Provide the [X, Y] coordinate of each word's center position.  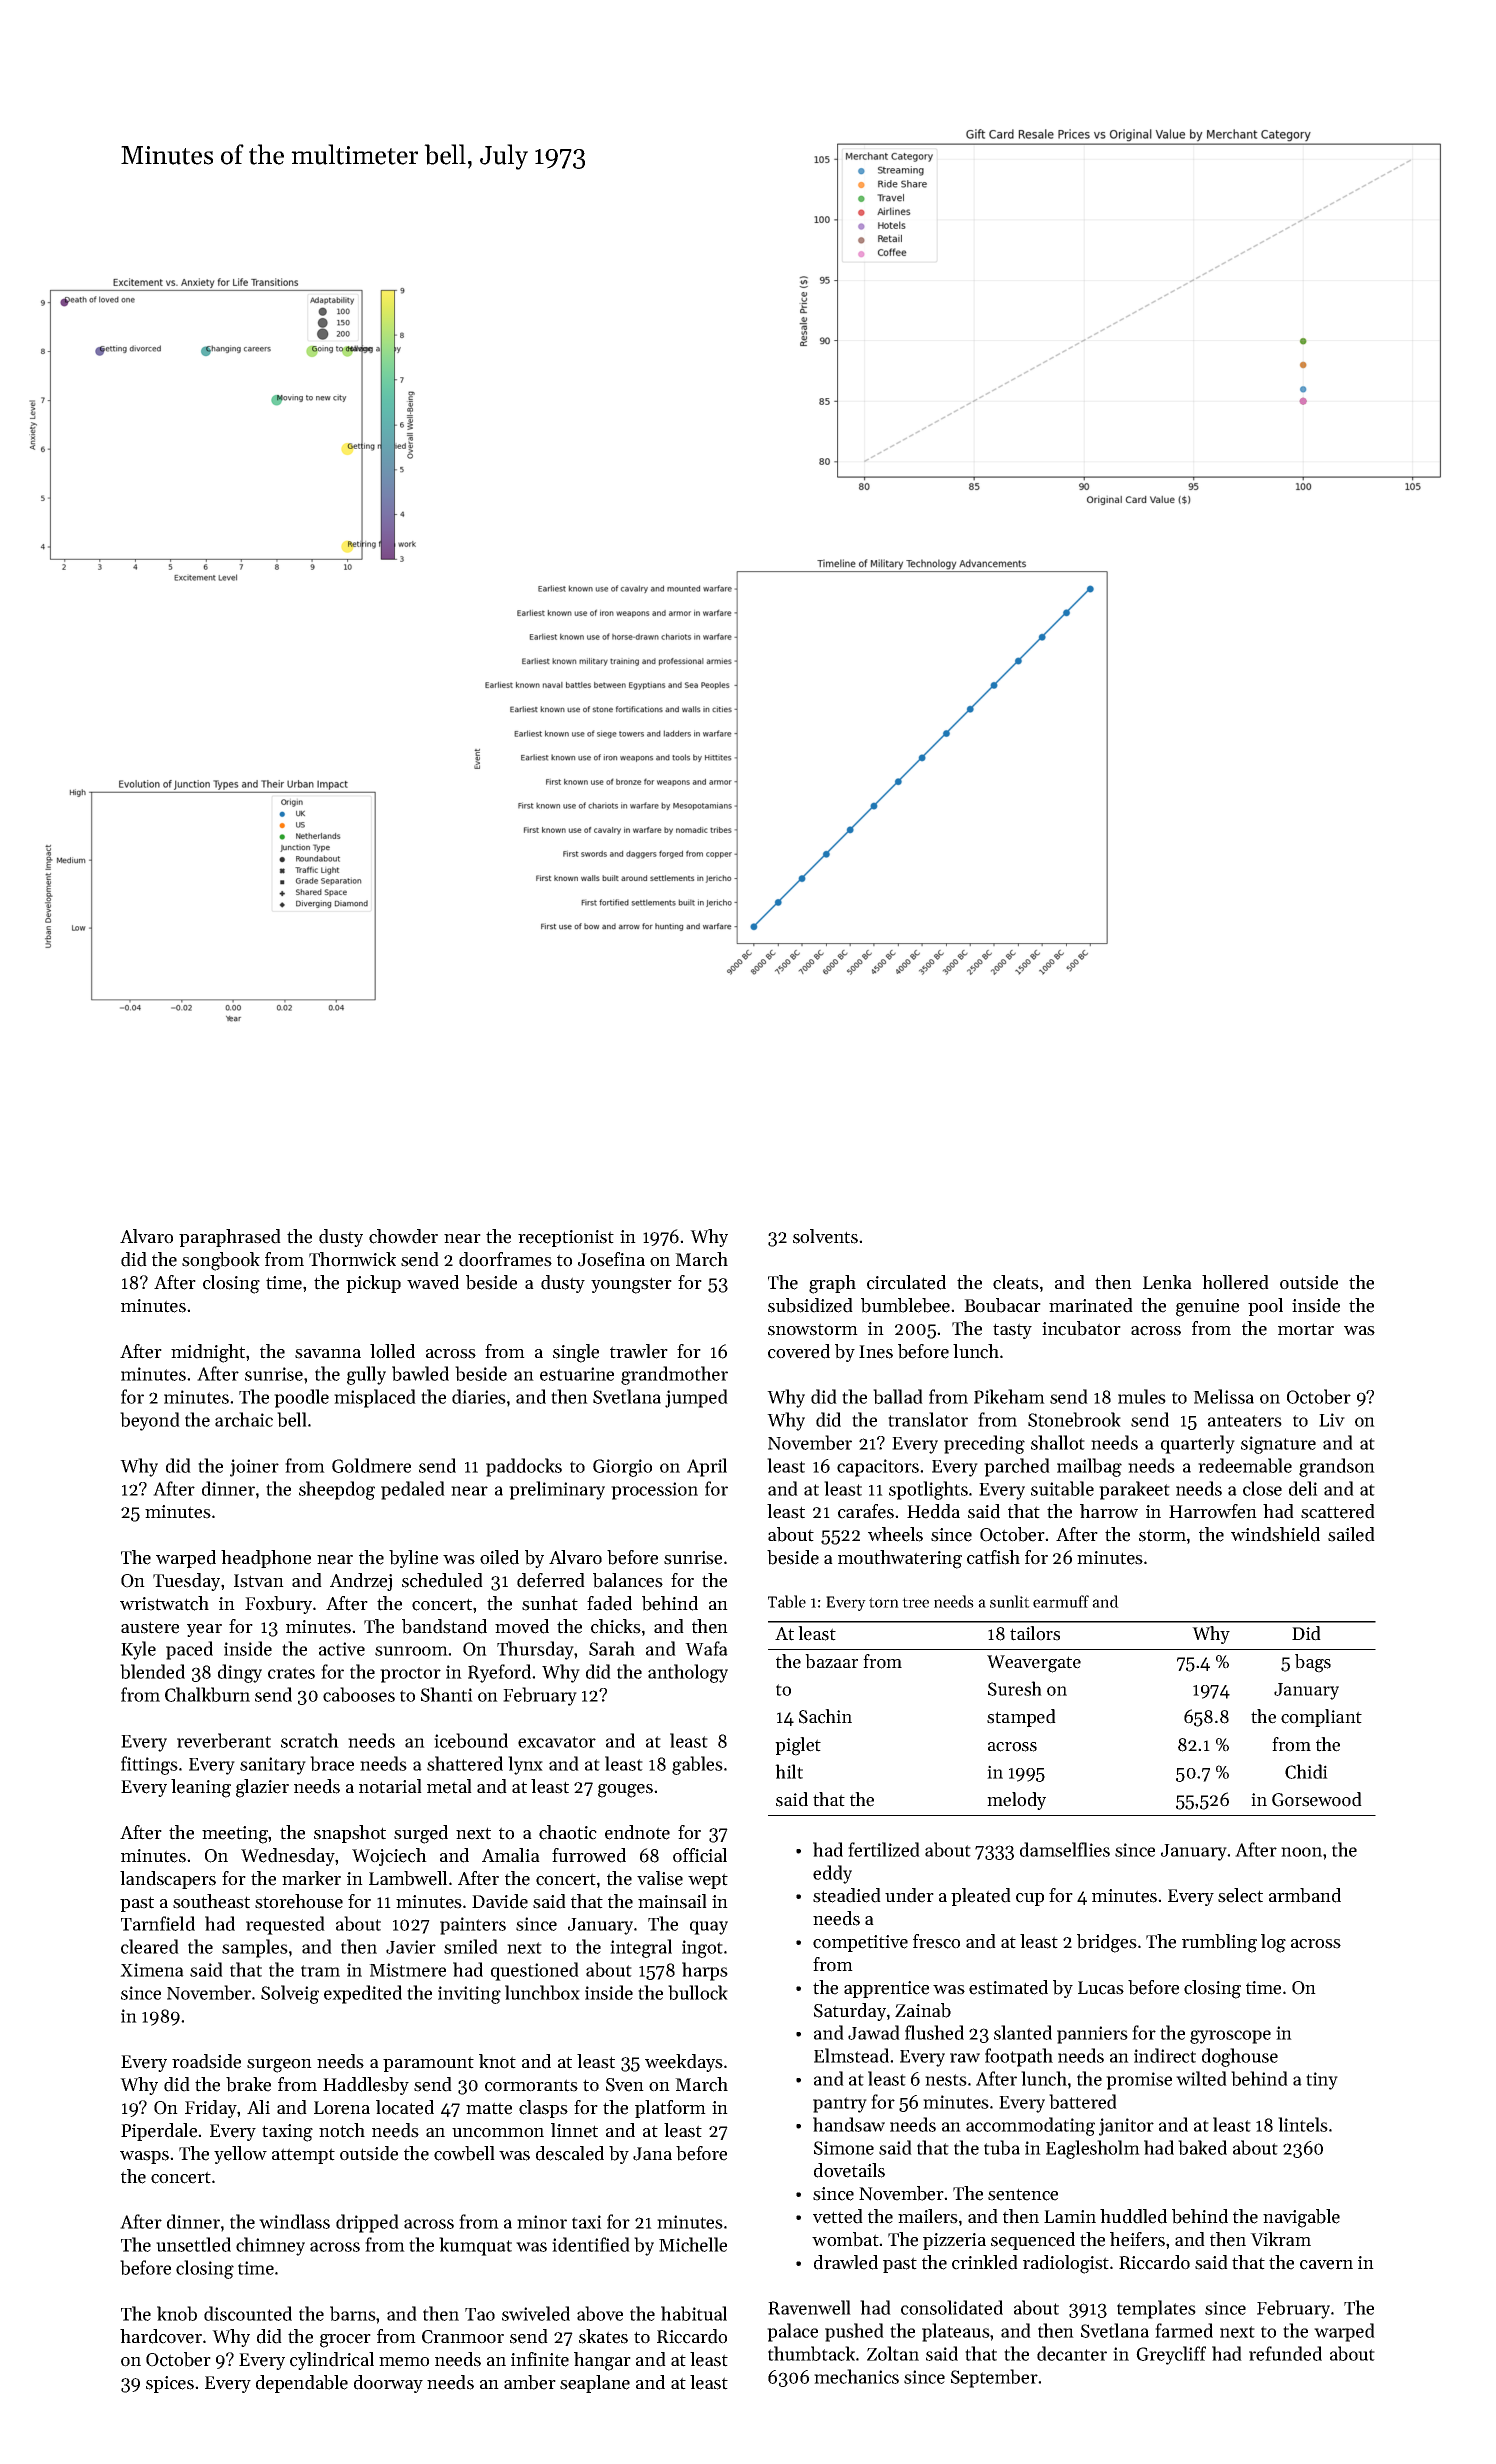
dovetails [849, 2170]
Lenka [1167, 1282]
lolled [392, 1351]
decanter [1072, 2353]
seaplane [595, 2384]
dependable [302, 2384]
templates [1156, 2309]
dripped [367, 2223]
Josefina [611, 1259]
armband [1305, 1895]
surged [421, 1834]
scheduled [442, 1580]
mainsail [672, 1901]
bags [1313, 1663]
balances [628, 1580]
